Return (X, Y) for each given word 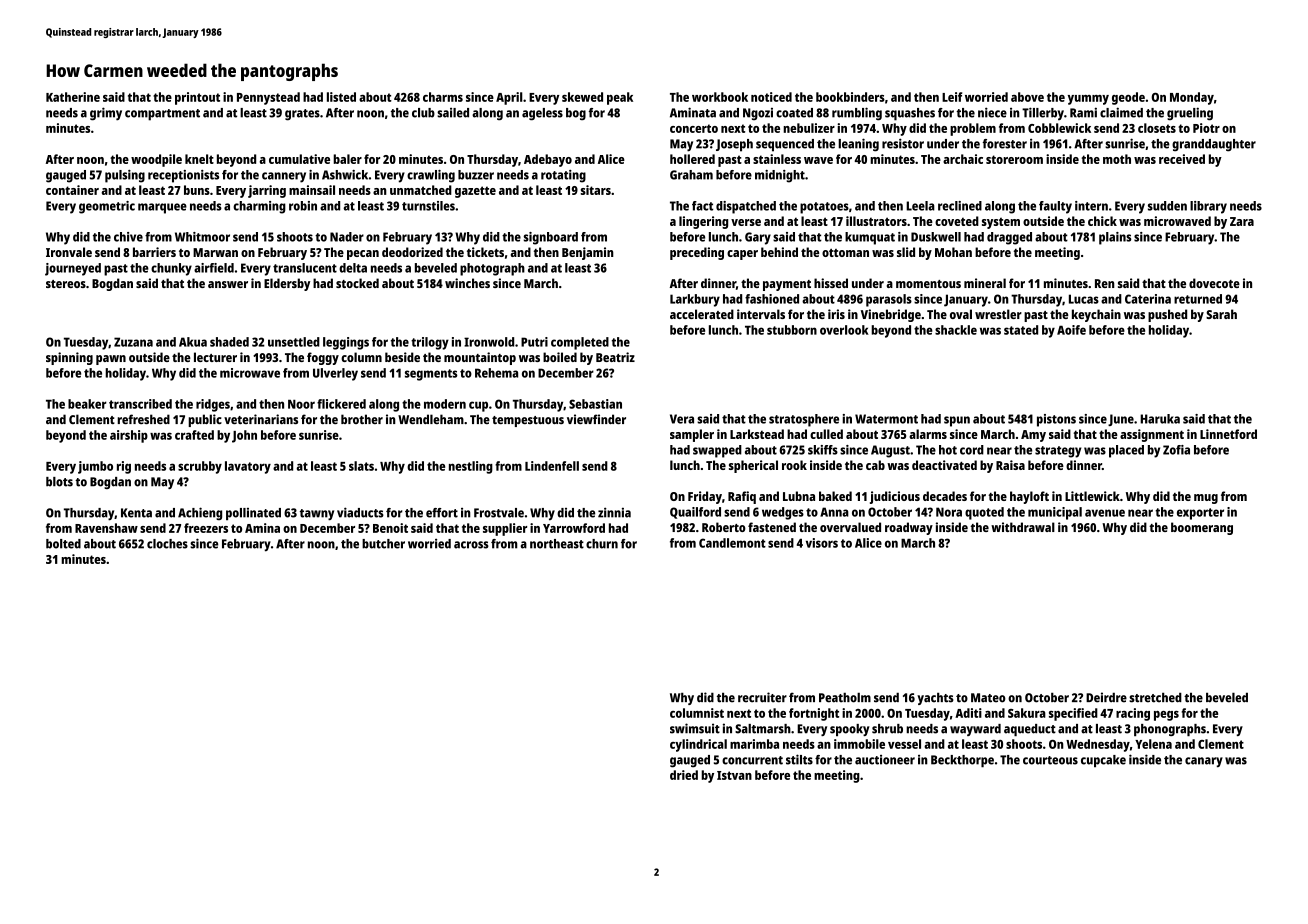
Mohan (953, 252)
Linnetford (1228, 434)
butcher (383, 544)
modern (445, 404)
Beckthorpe (962, 761)
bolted (63, 544)
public (205, 420)
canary (1204, 762)
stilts (799, 759)
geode (1128, 98)
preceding (697, 253)
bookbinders (850, 97)
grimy (106, 114)
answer (228, 284)
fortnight (814, 714)
